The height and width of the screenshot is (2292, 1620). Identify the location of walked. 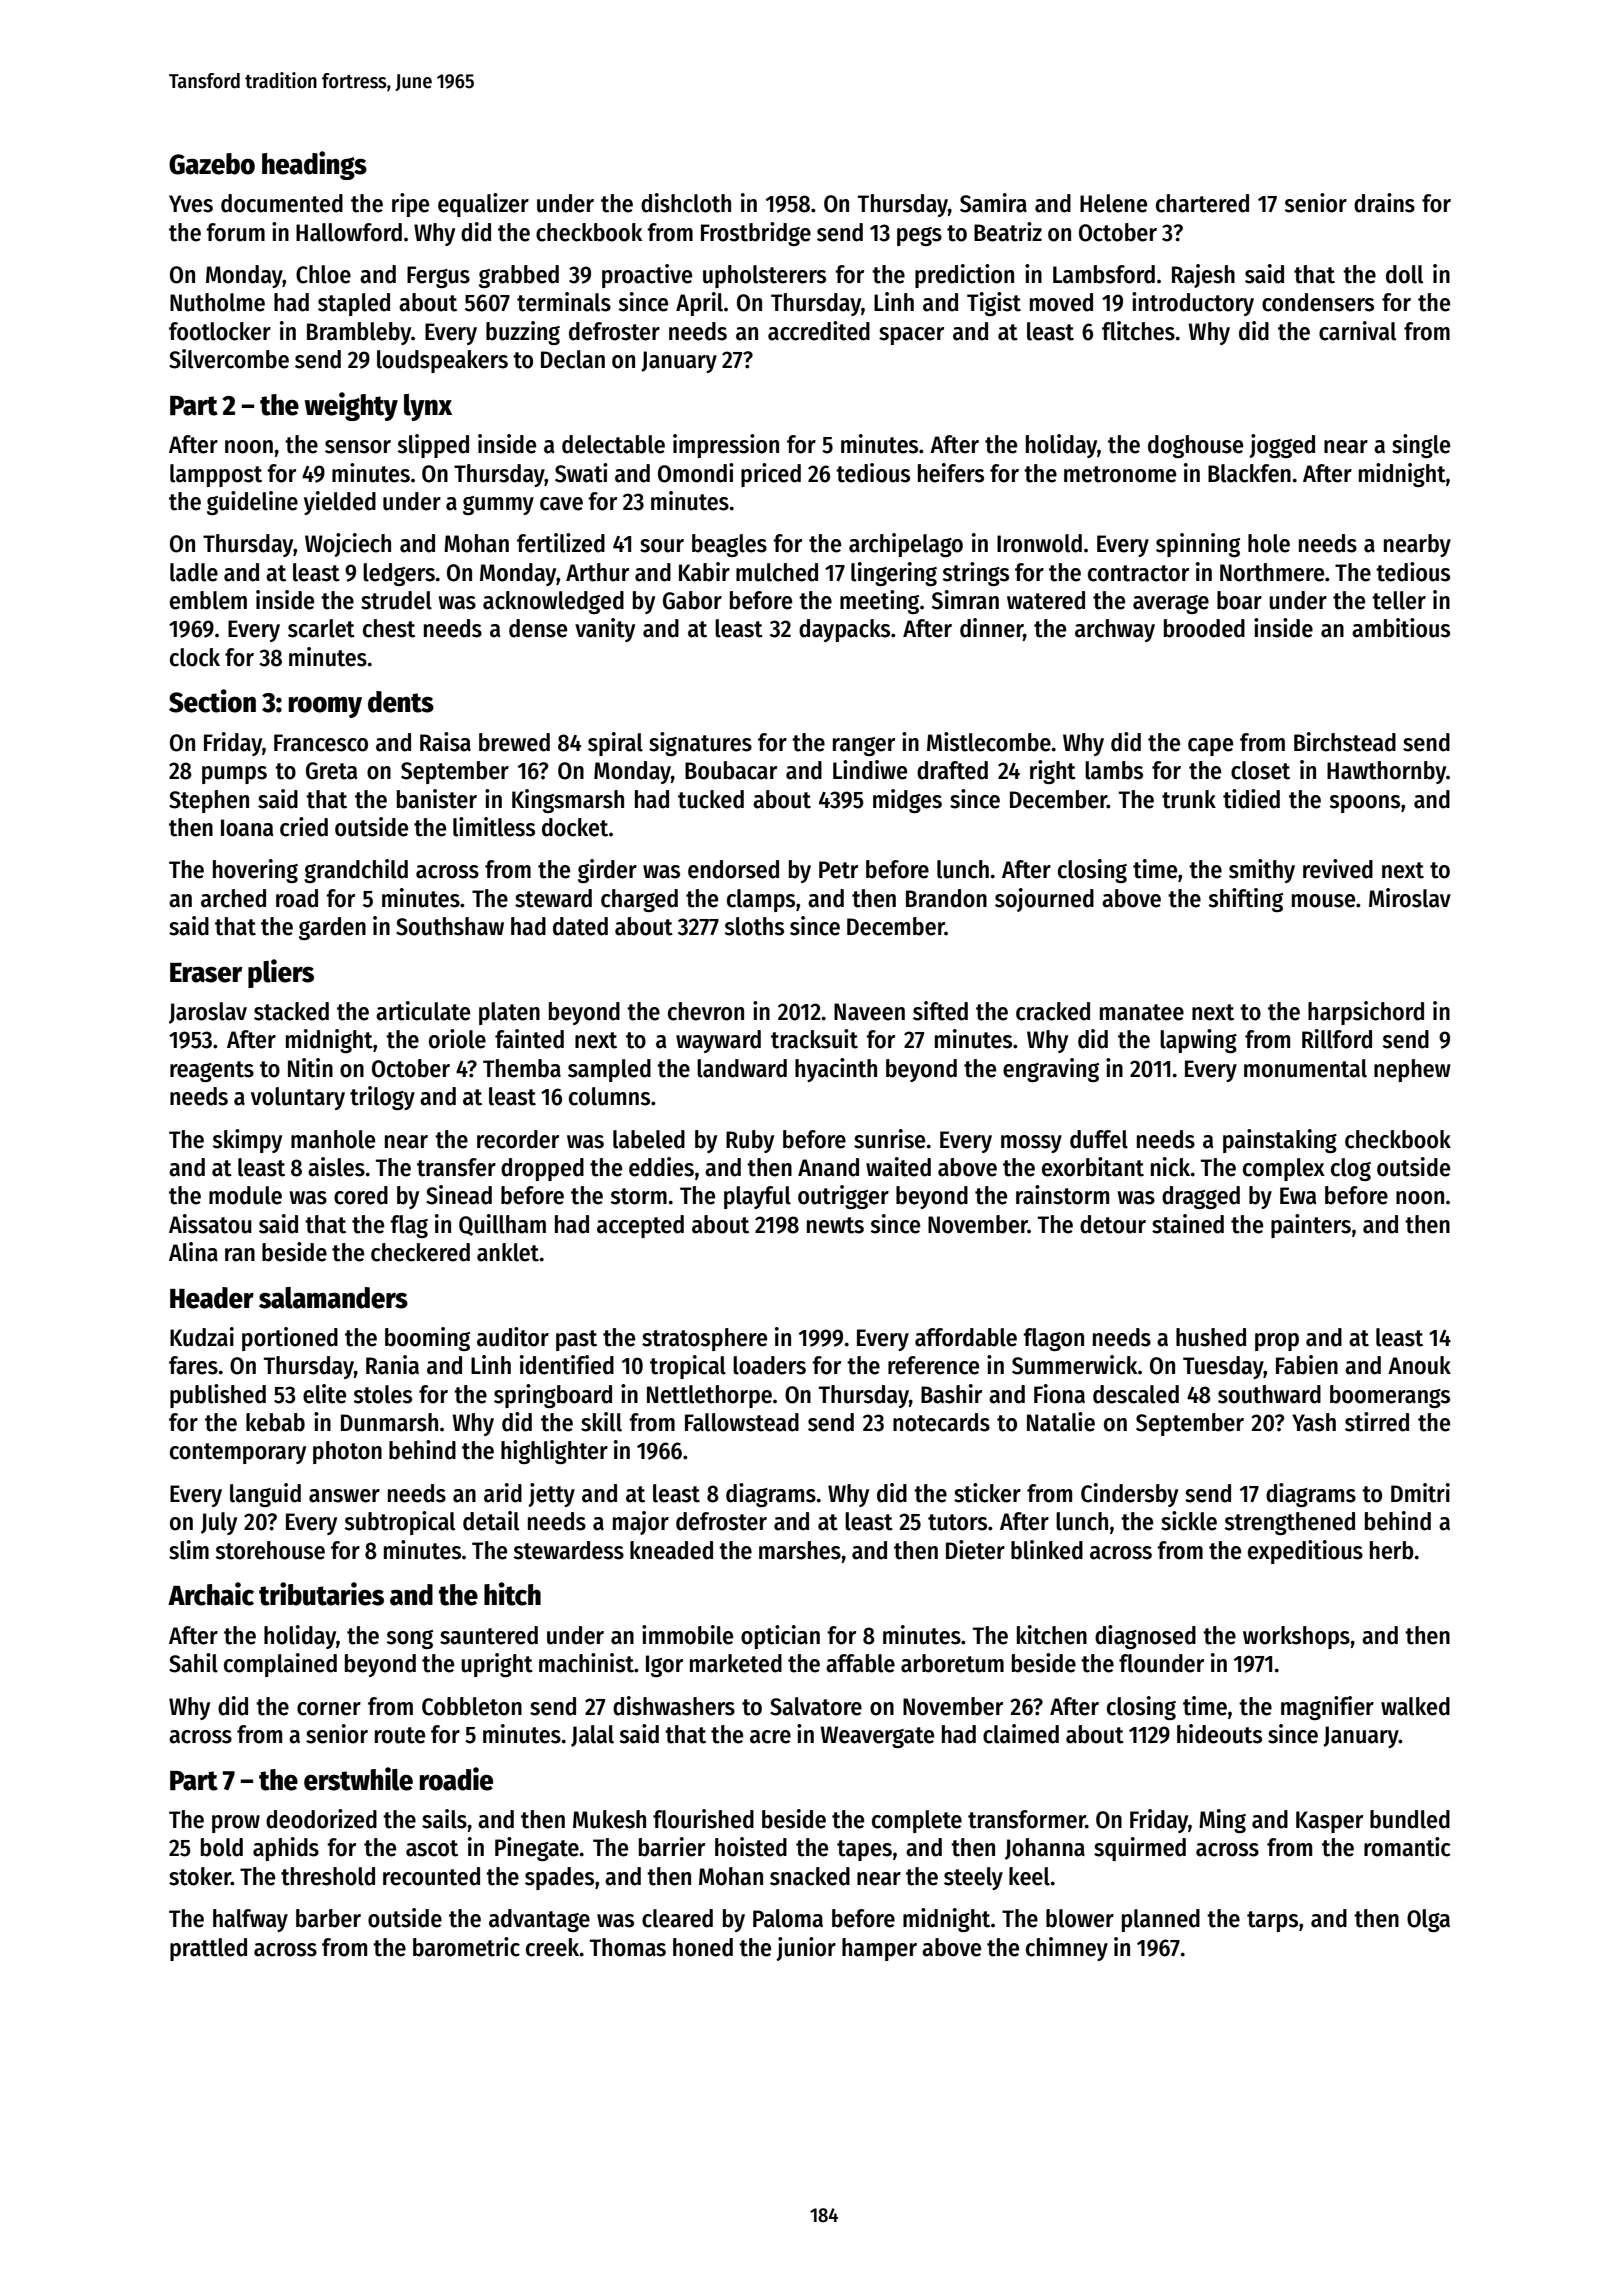
(1415, 1706).
